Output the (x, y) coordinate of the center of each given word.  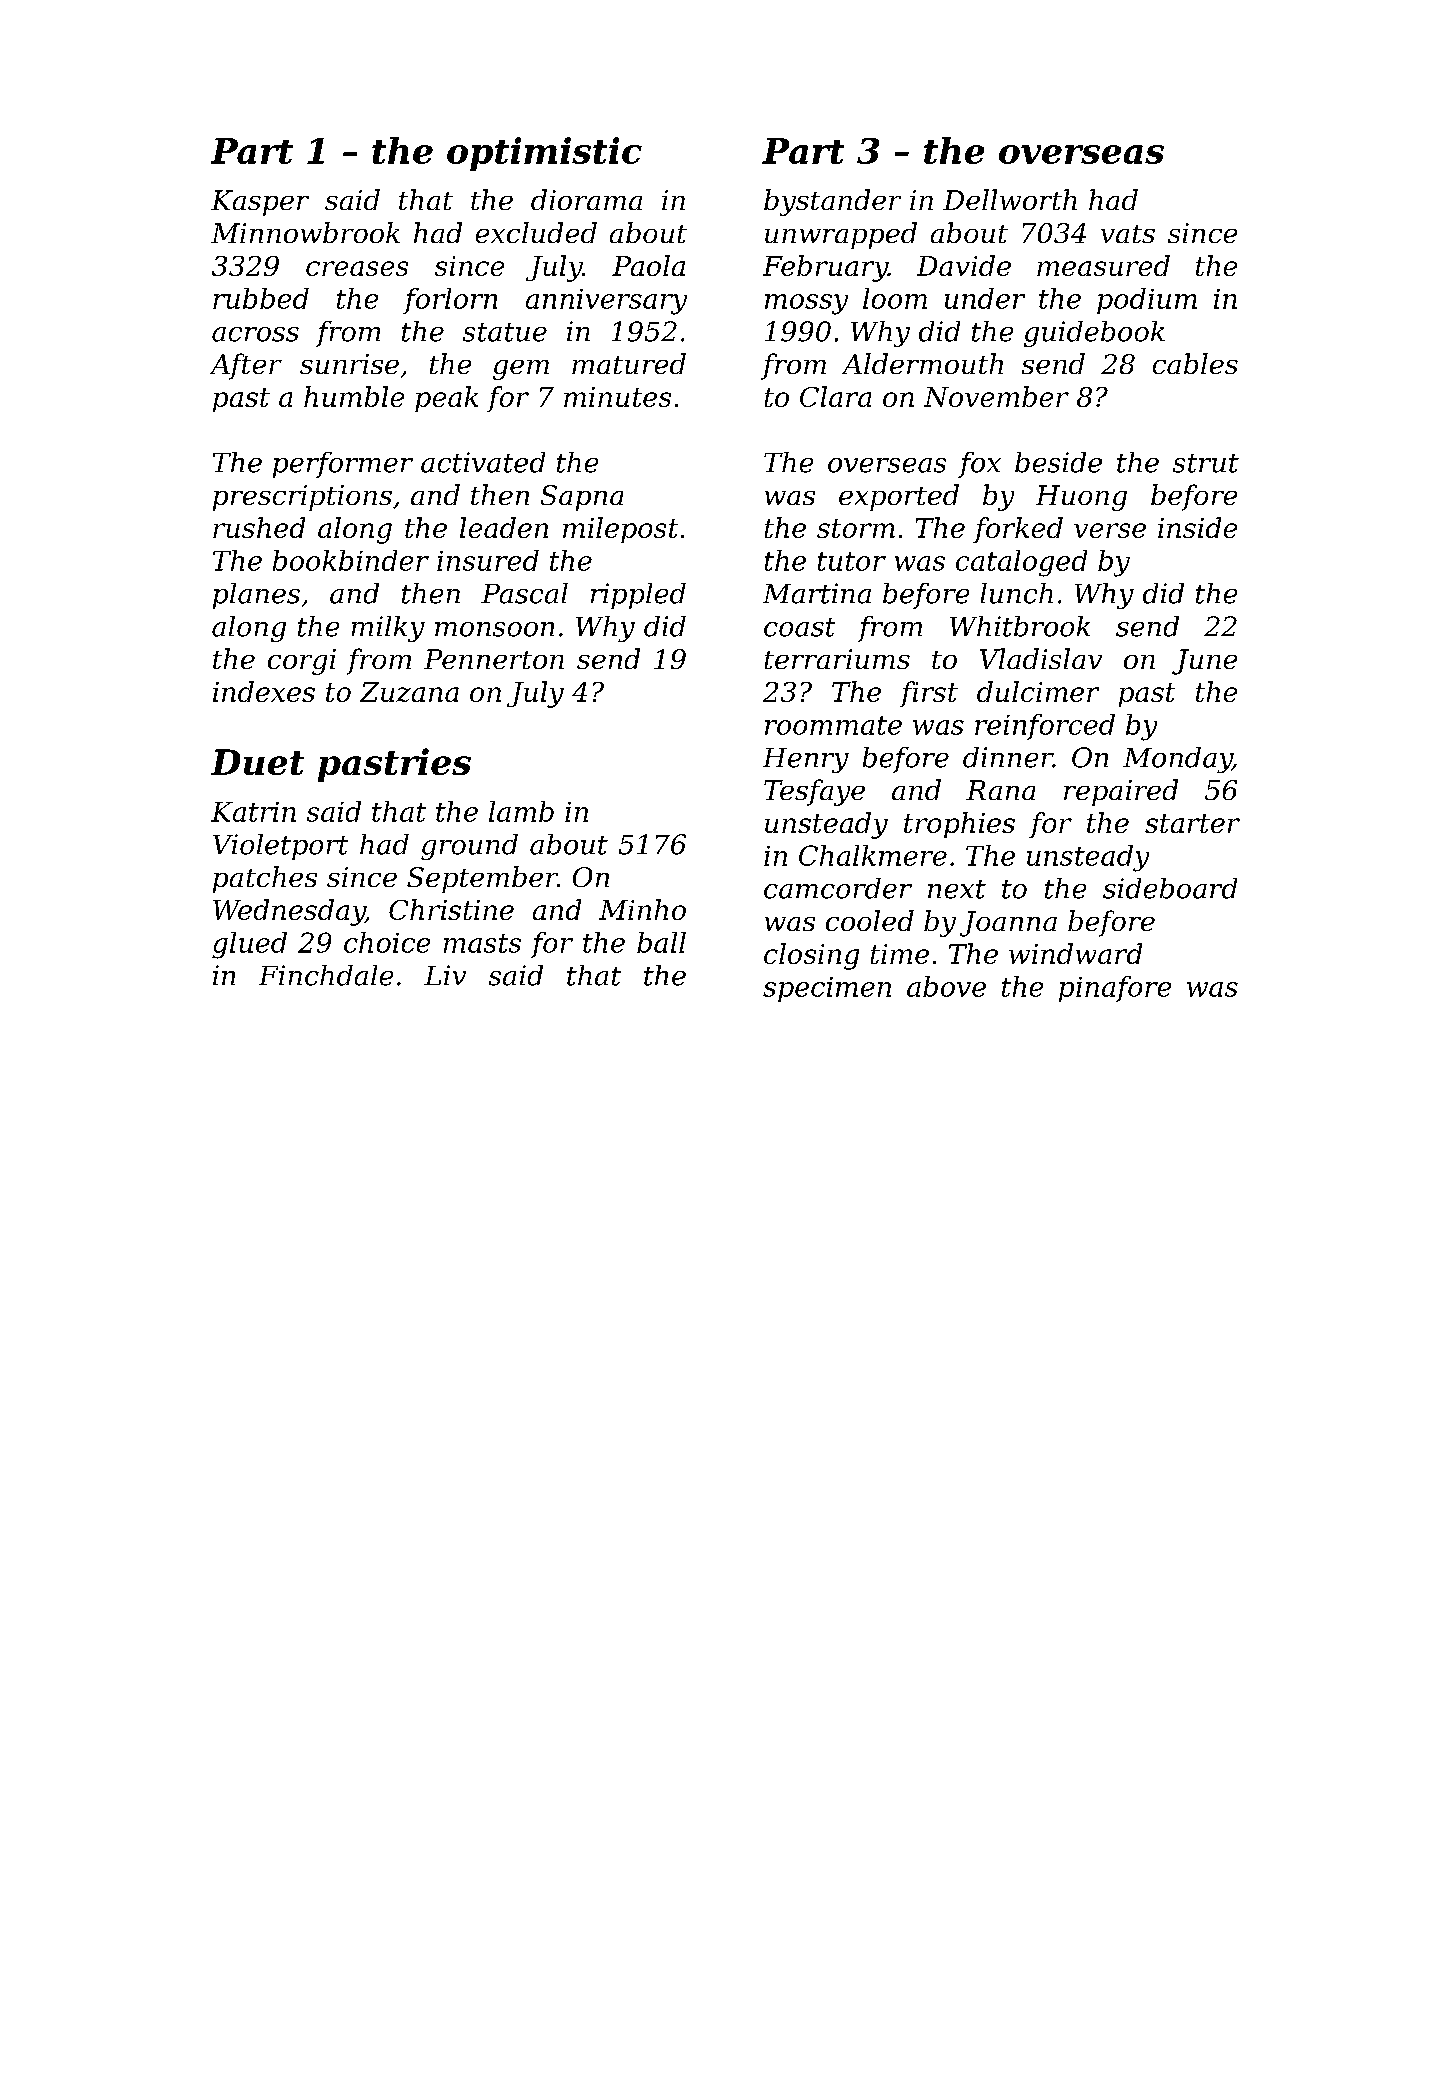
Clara (835, 396)
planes (256, 596)
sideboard (1170, 888)
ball (661, 942)
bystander (832, 202)
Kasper (260, 203)
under (985, 298)
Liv (445, 975)
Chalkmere (873, 855)
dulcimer (1038, 691)
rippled (638, 596)
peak (446, 399)
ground (469, 847)
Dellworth (1010, 199)
